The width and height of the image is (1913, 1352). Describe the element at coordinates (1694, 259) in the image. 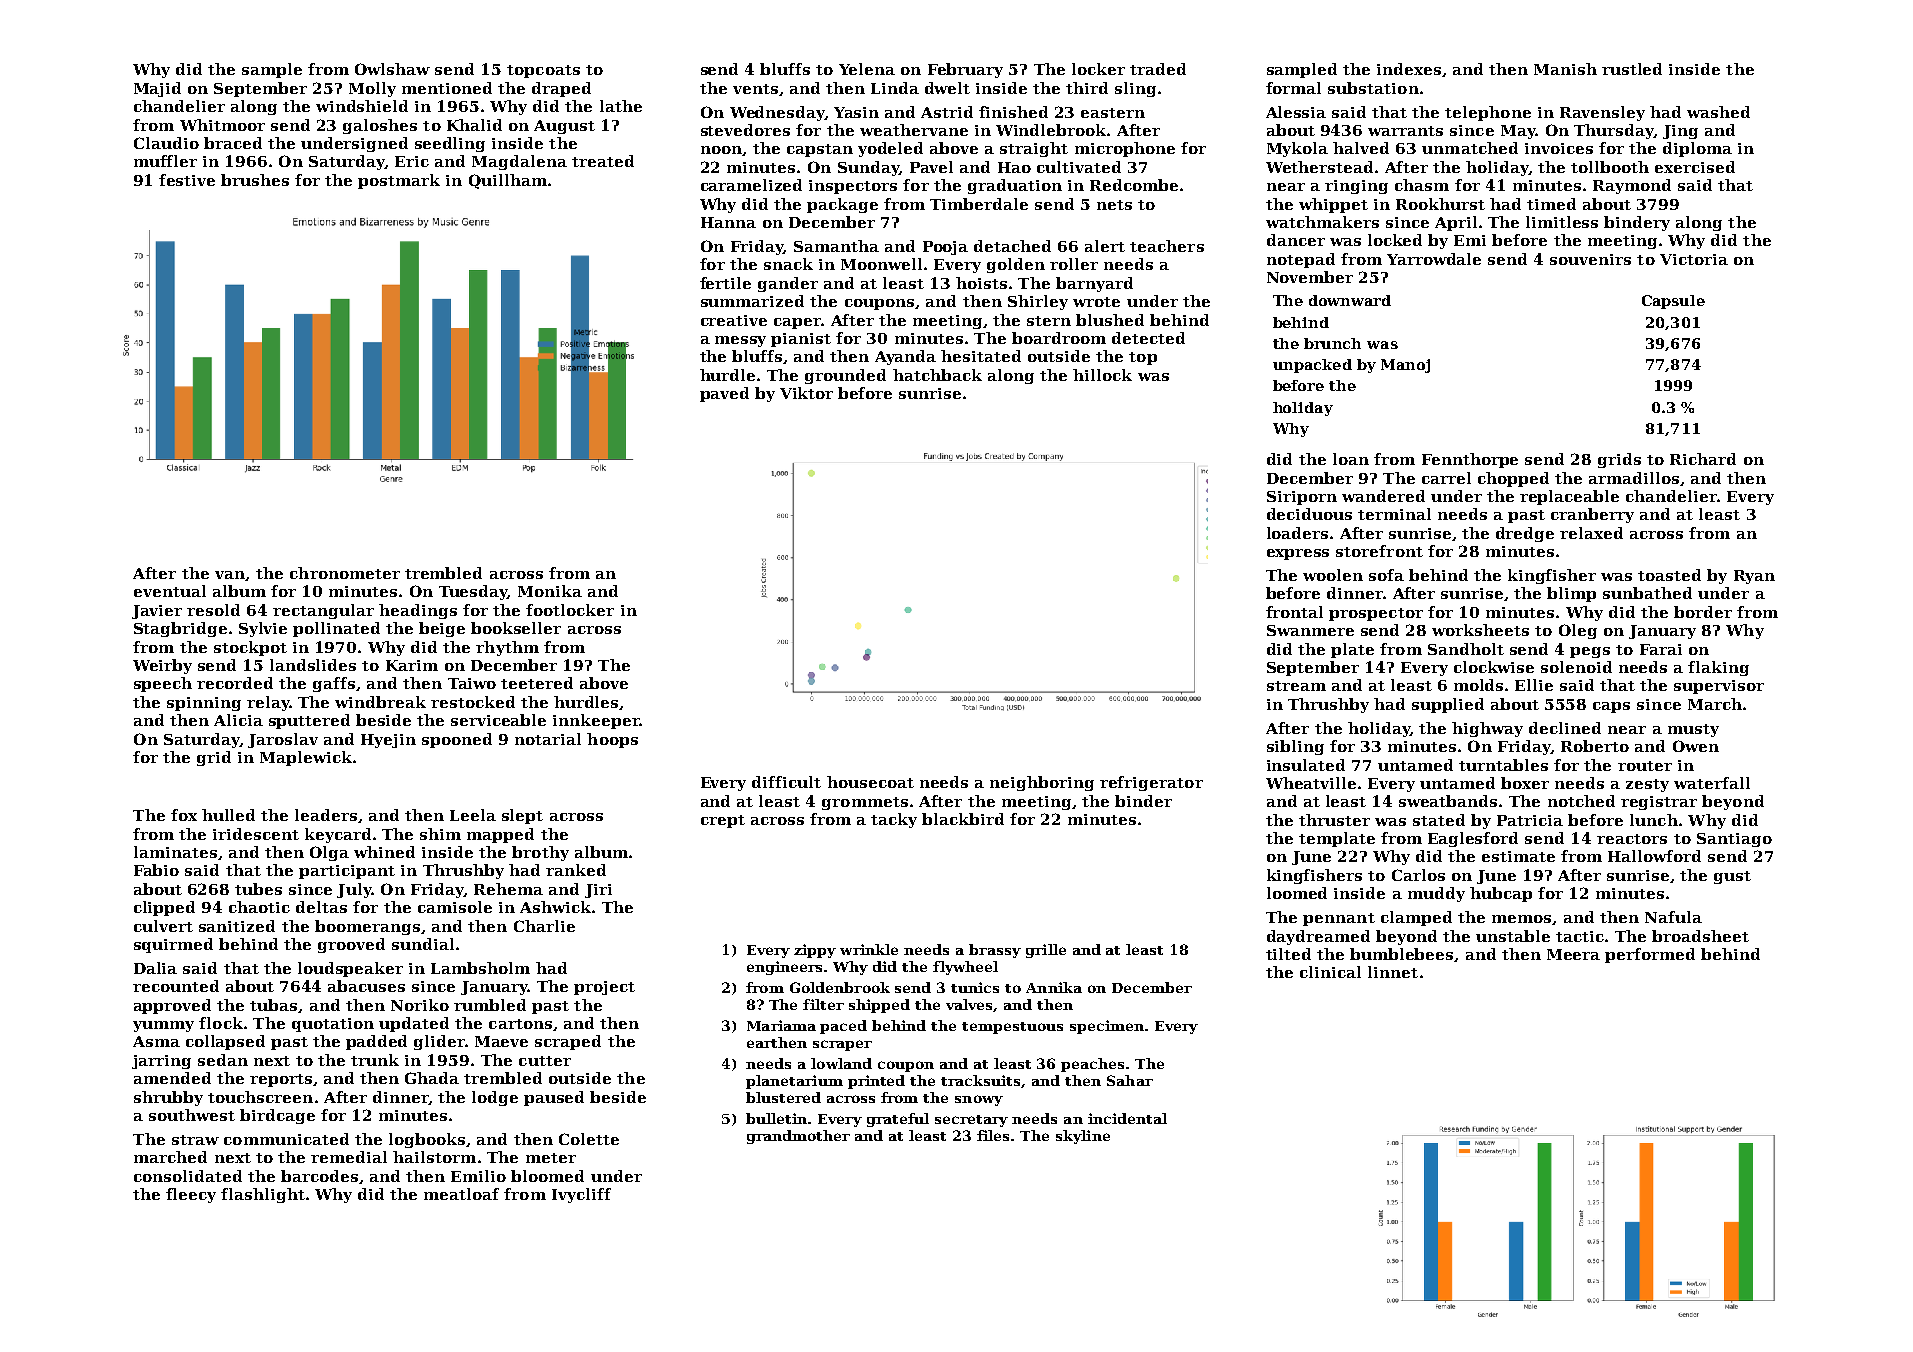

I see `Victoria` at that location.
